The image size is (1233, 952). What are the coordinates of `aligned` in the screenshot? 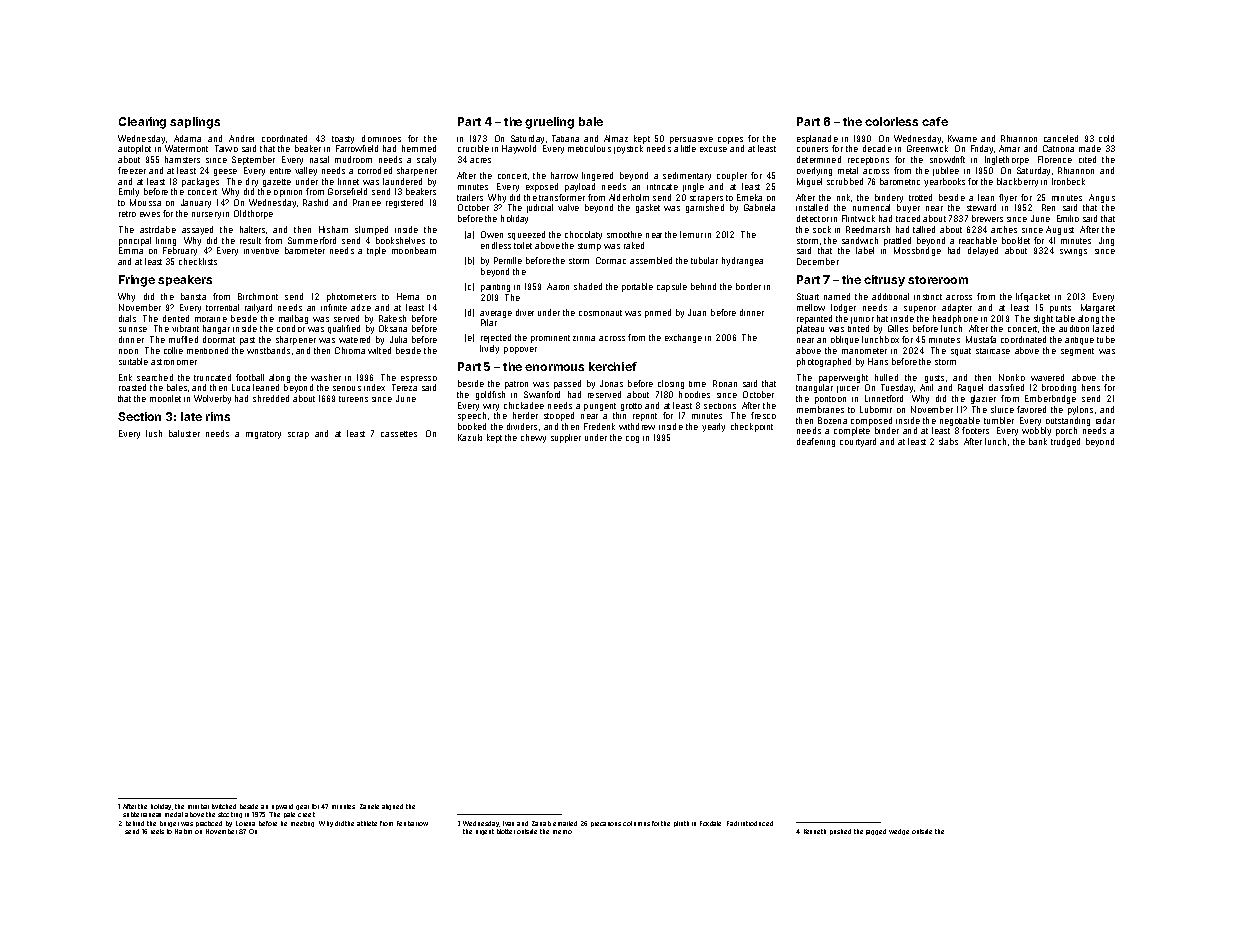 It's located at (392, 807).
